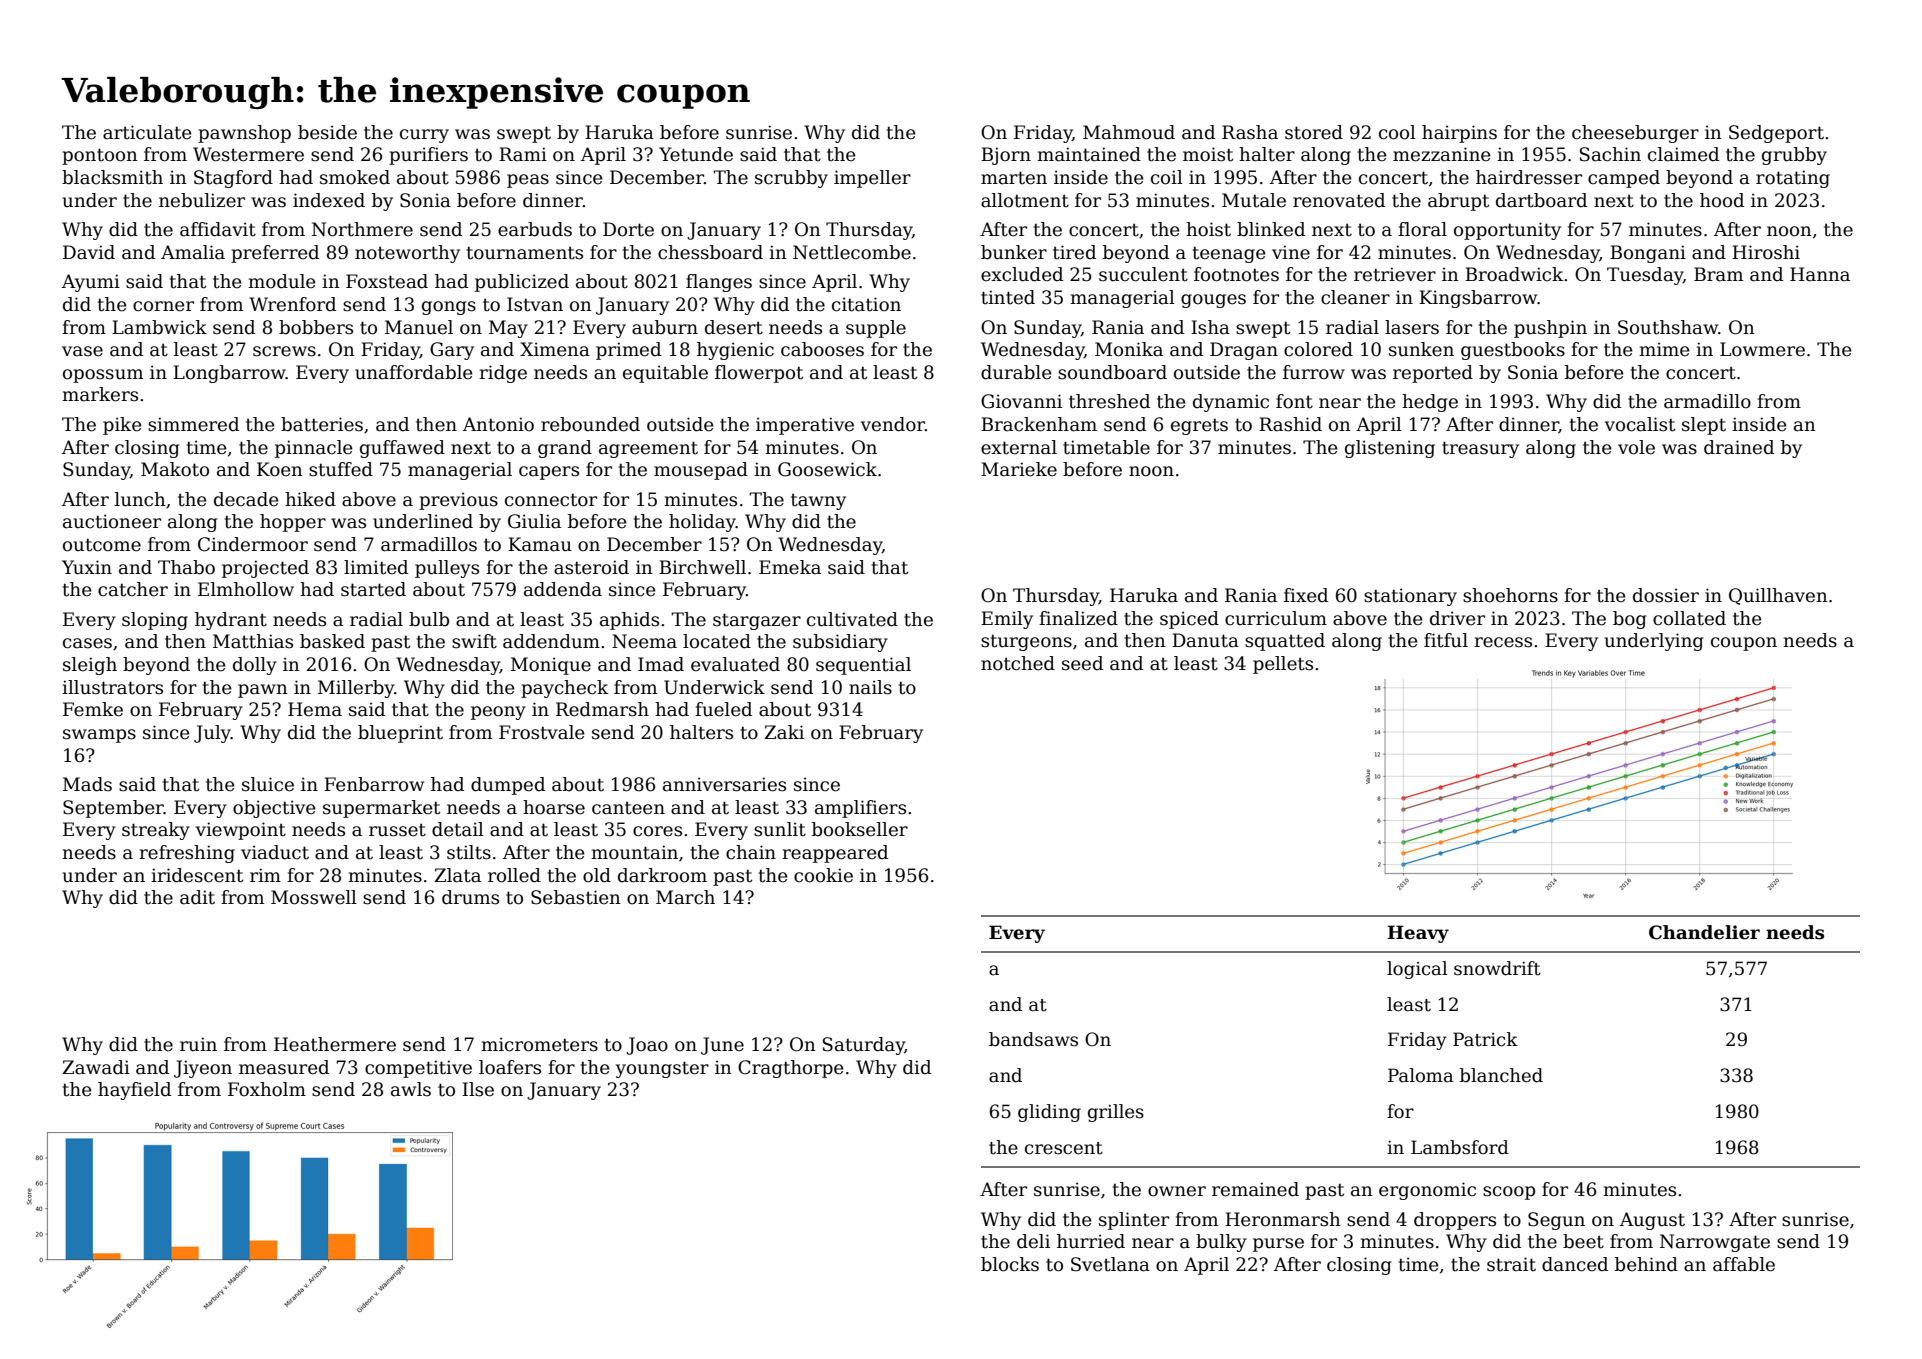  What do you see at coordinates (1689, 618) in the screenshot?
I see `collated` at bounding box center [1689, 618].
